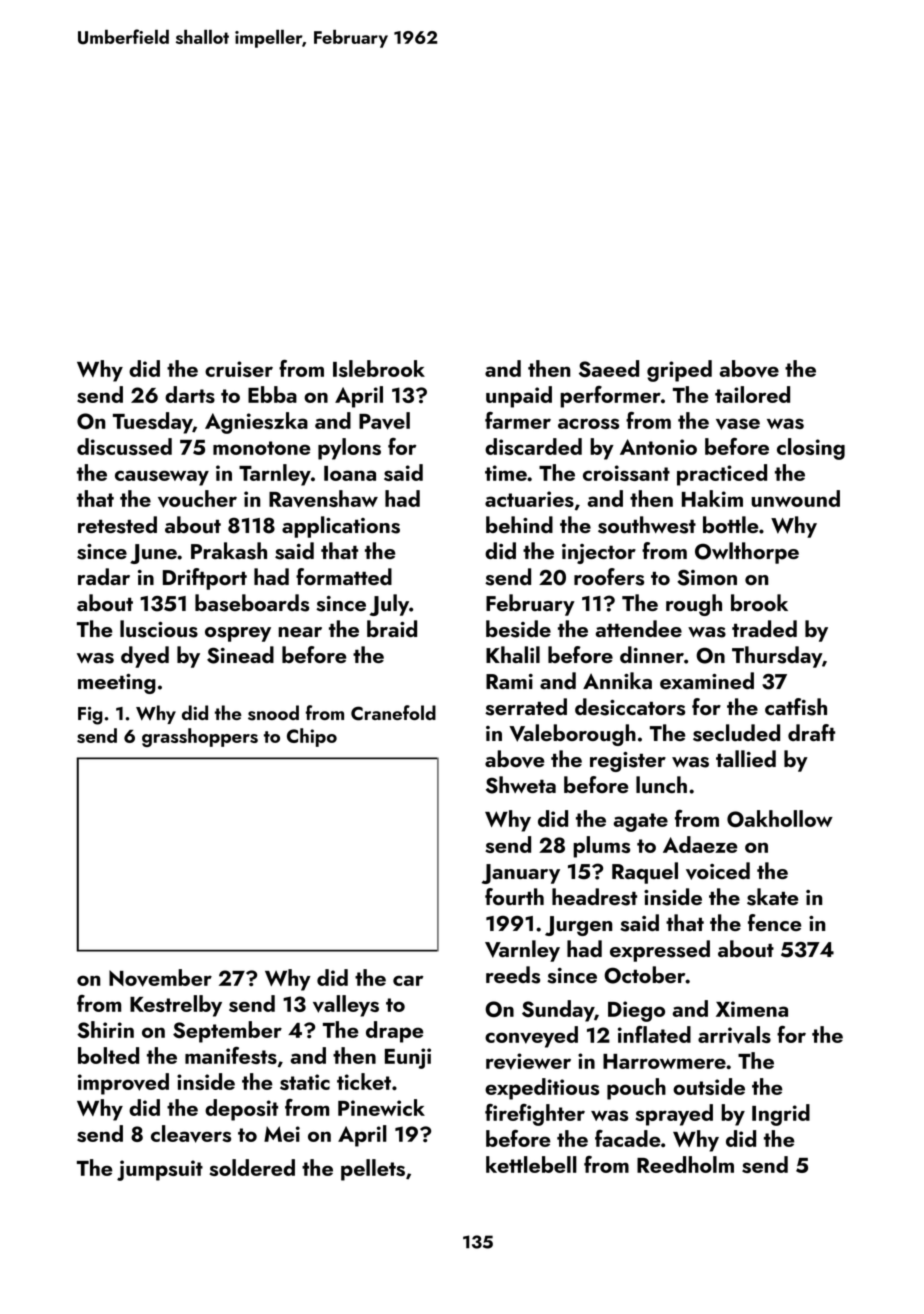 Image resolution: width=924 pixels, height=1314 pixels. What do you see at coordinates (160, 1170) in the page?
I see `jumpsuit` at bounding box center [160, 1170].
